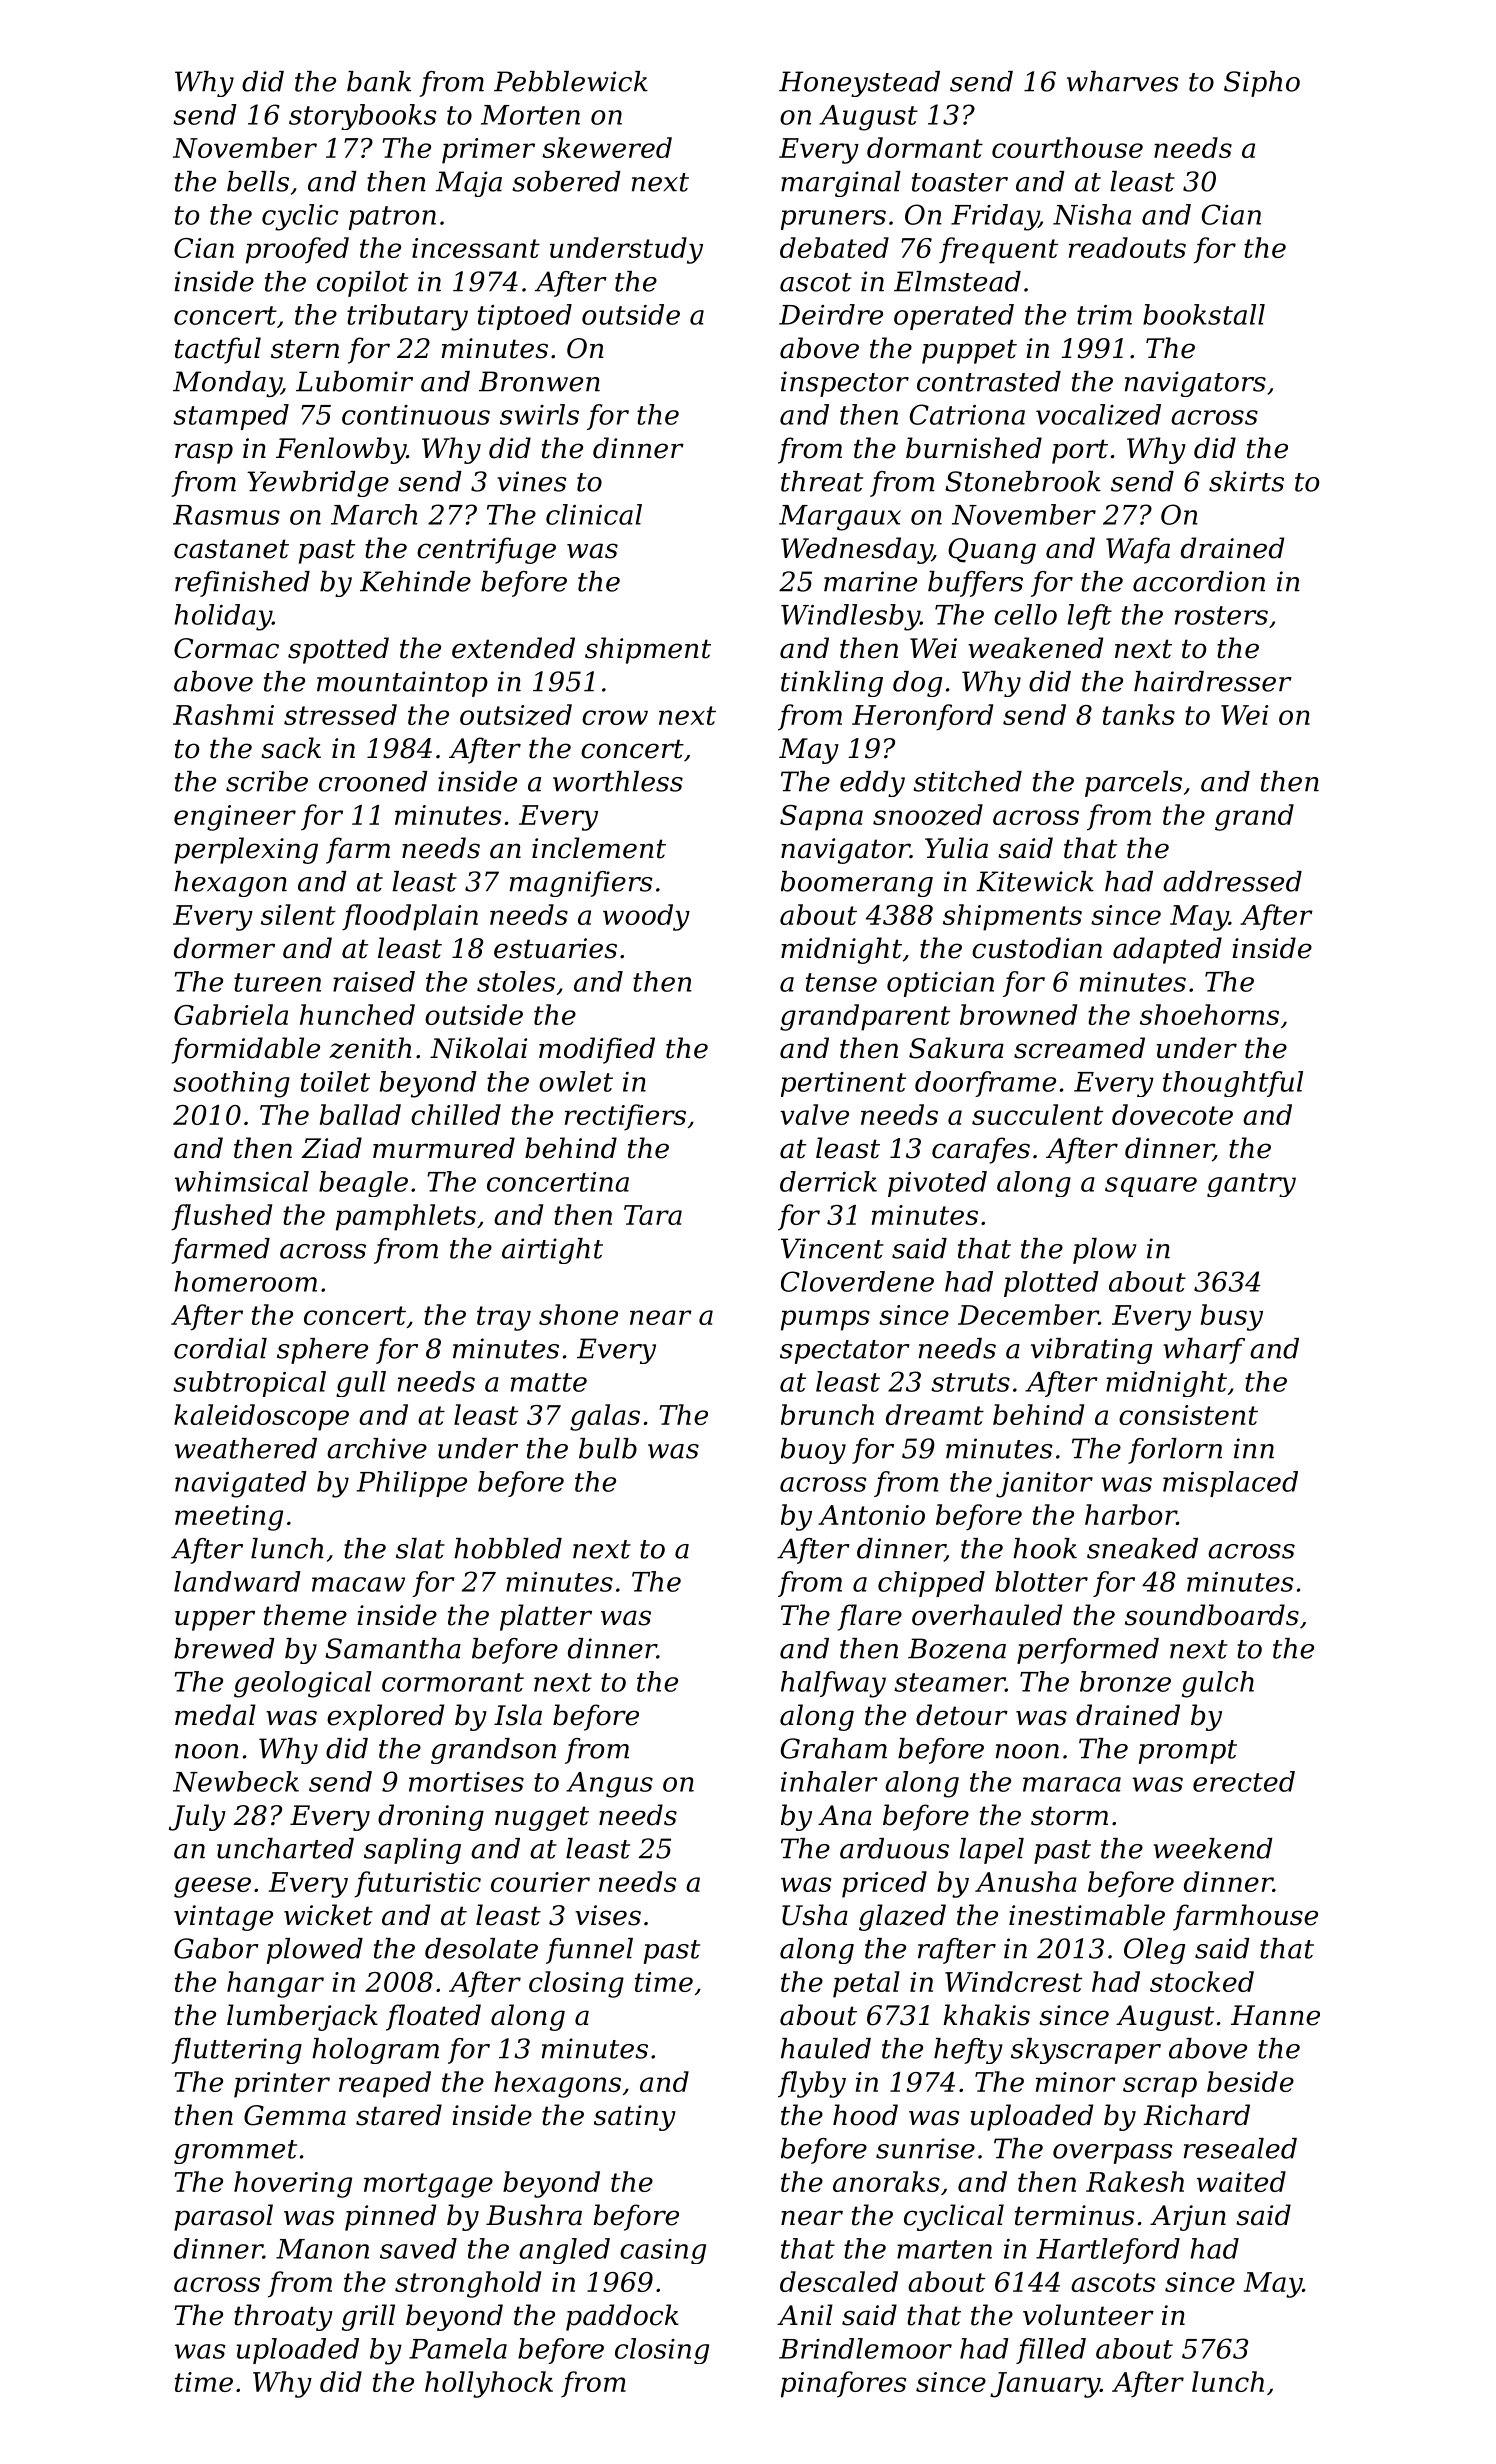  What do you see at coordinates (303, 1684) in the document?
I see `geological` at bounding box center [303, 1684].
